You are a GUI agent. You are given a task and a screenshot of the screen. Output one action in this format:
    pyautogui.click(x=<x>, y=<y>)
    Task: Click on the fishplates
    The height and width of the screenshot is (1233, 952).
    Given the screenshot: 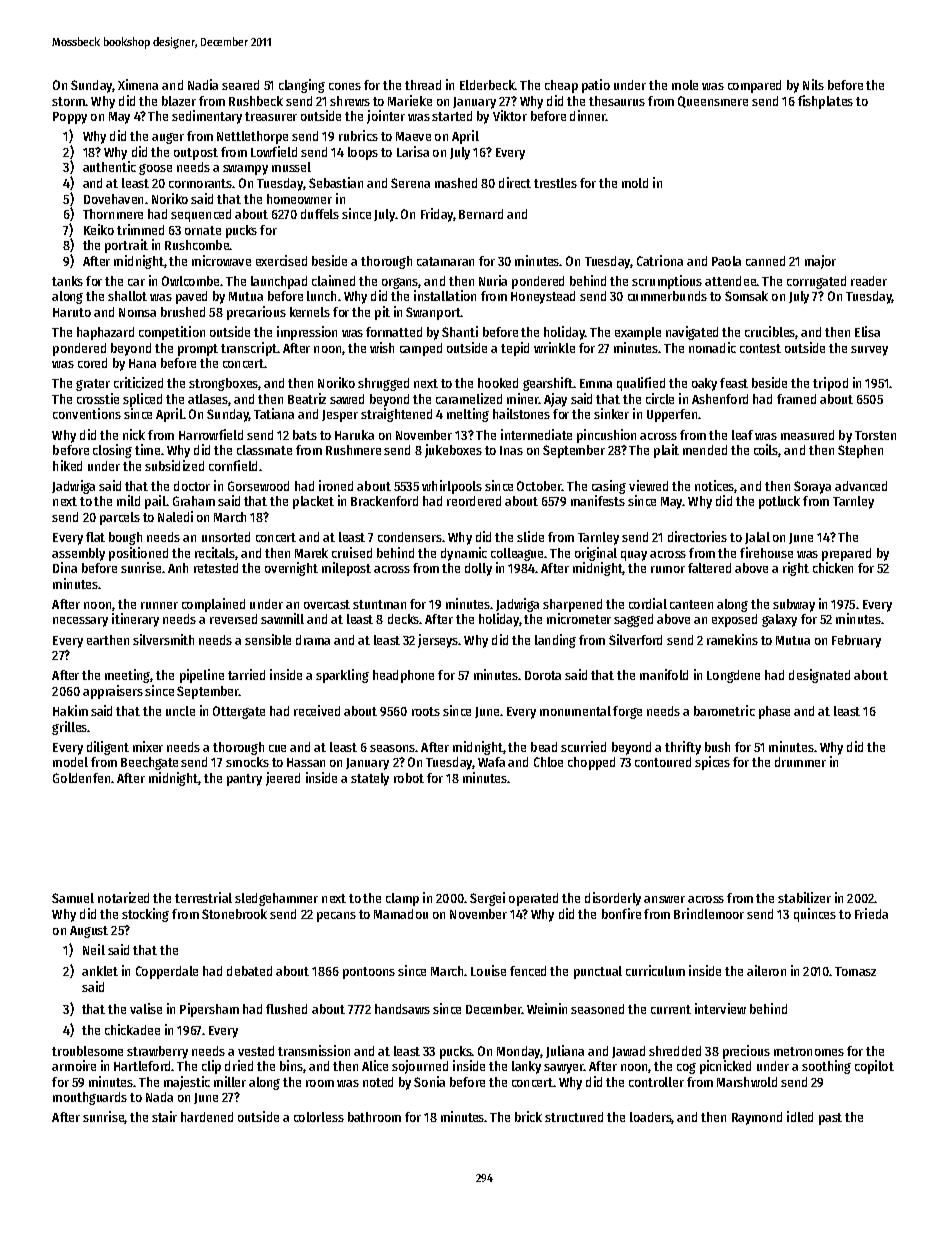 What is the action you would take?
    pyautogui.click(x=825, y=102)
